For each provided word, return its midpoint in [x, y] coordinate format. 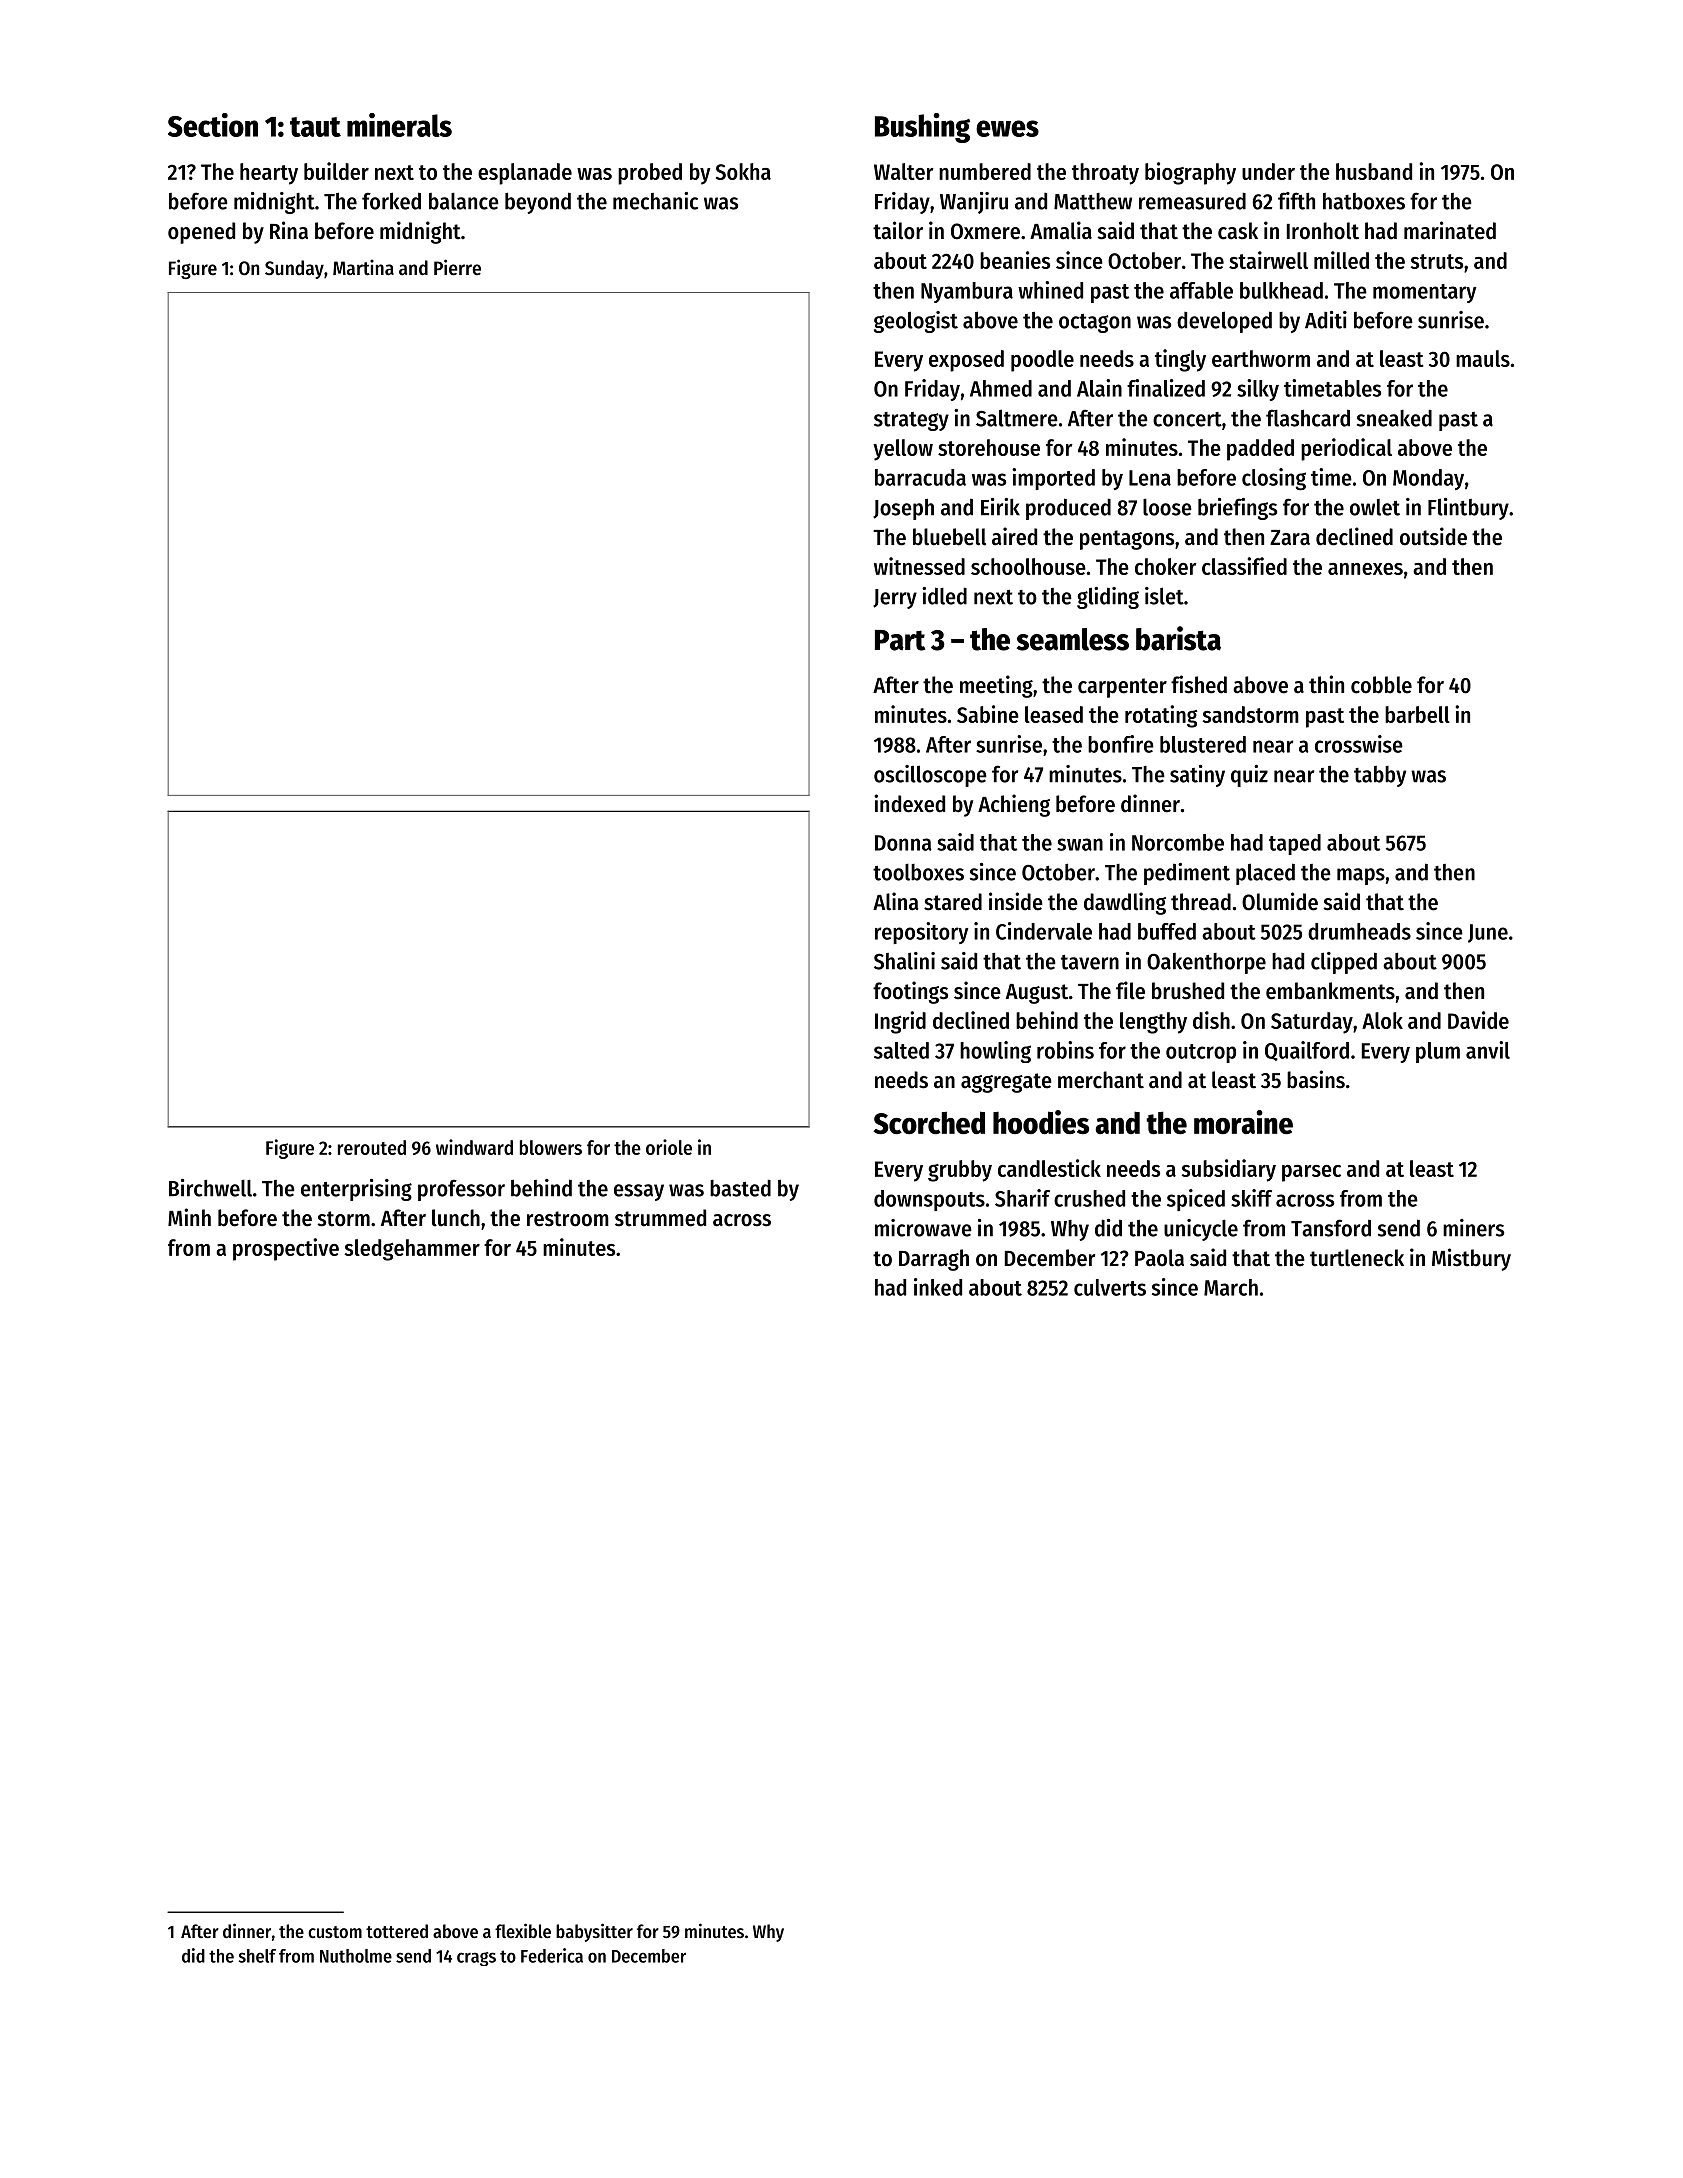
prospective [286, 1249]
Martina [363, 267]
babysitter [594, 1932]
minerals [399, 125]
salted [901, 1050]
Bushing [922, 128]
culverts [1110, 1287]
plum [1438, 1052]
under [1268, 171]
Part [900, 640]
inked [938, 1287]
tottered [397, 1931]
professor [461, 1190]
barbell [1417, 714]
